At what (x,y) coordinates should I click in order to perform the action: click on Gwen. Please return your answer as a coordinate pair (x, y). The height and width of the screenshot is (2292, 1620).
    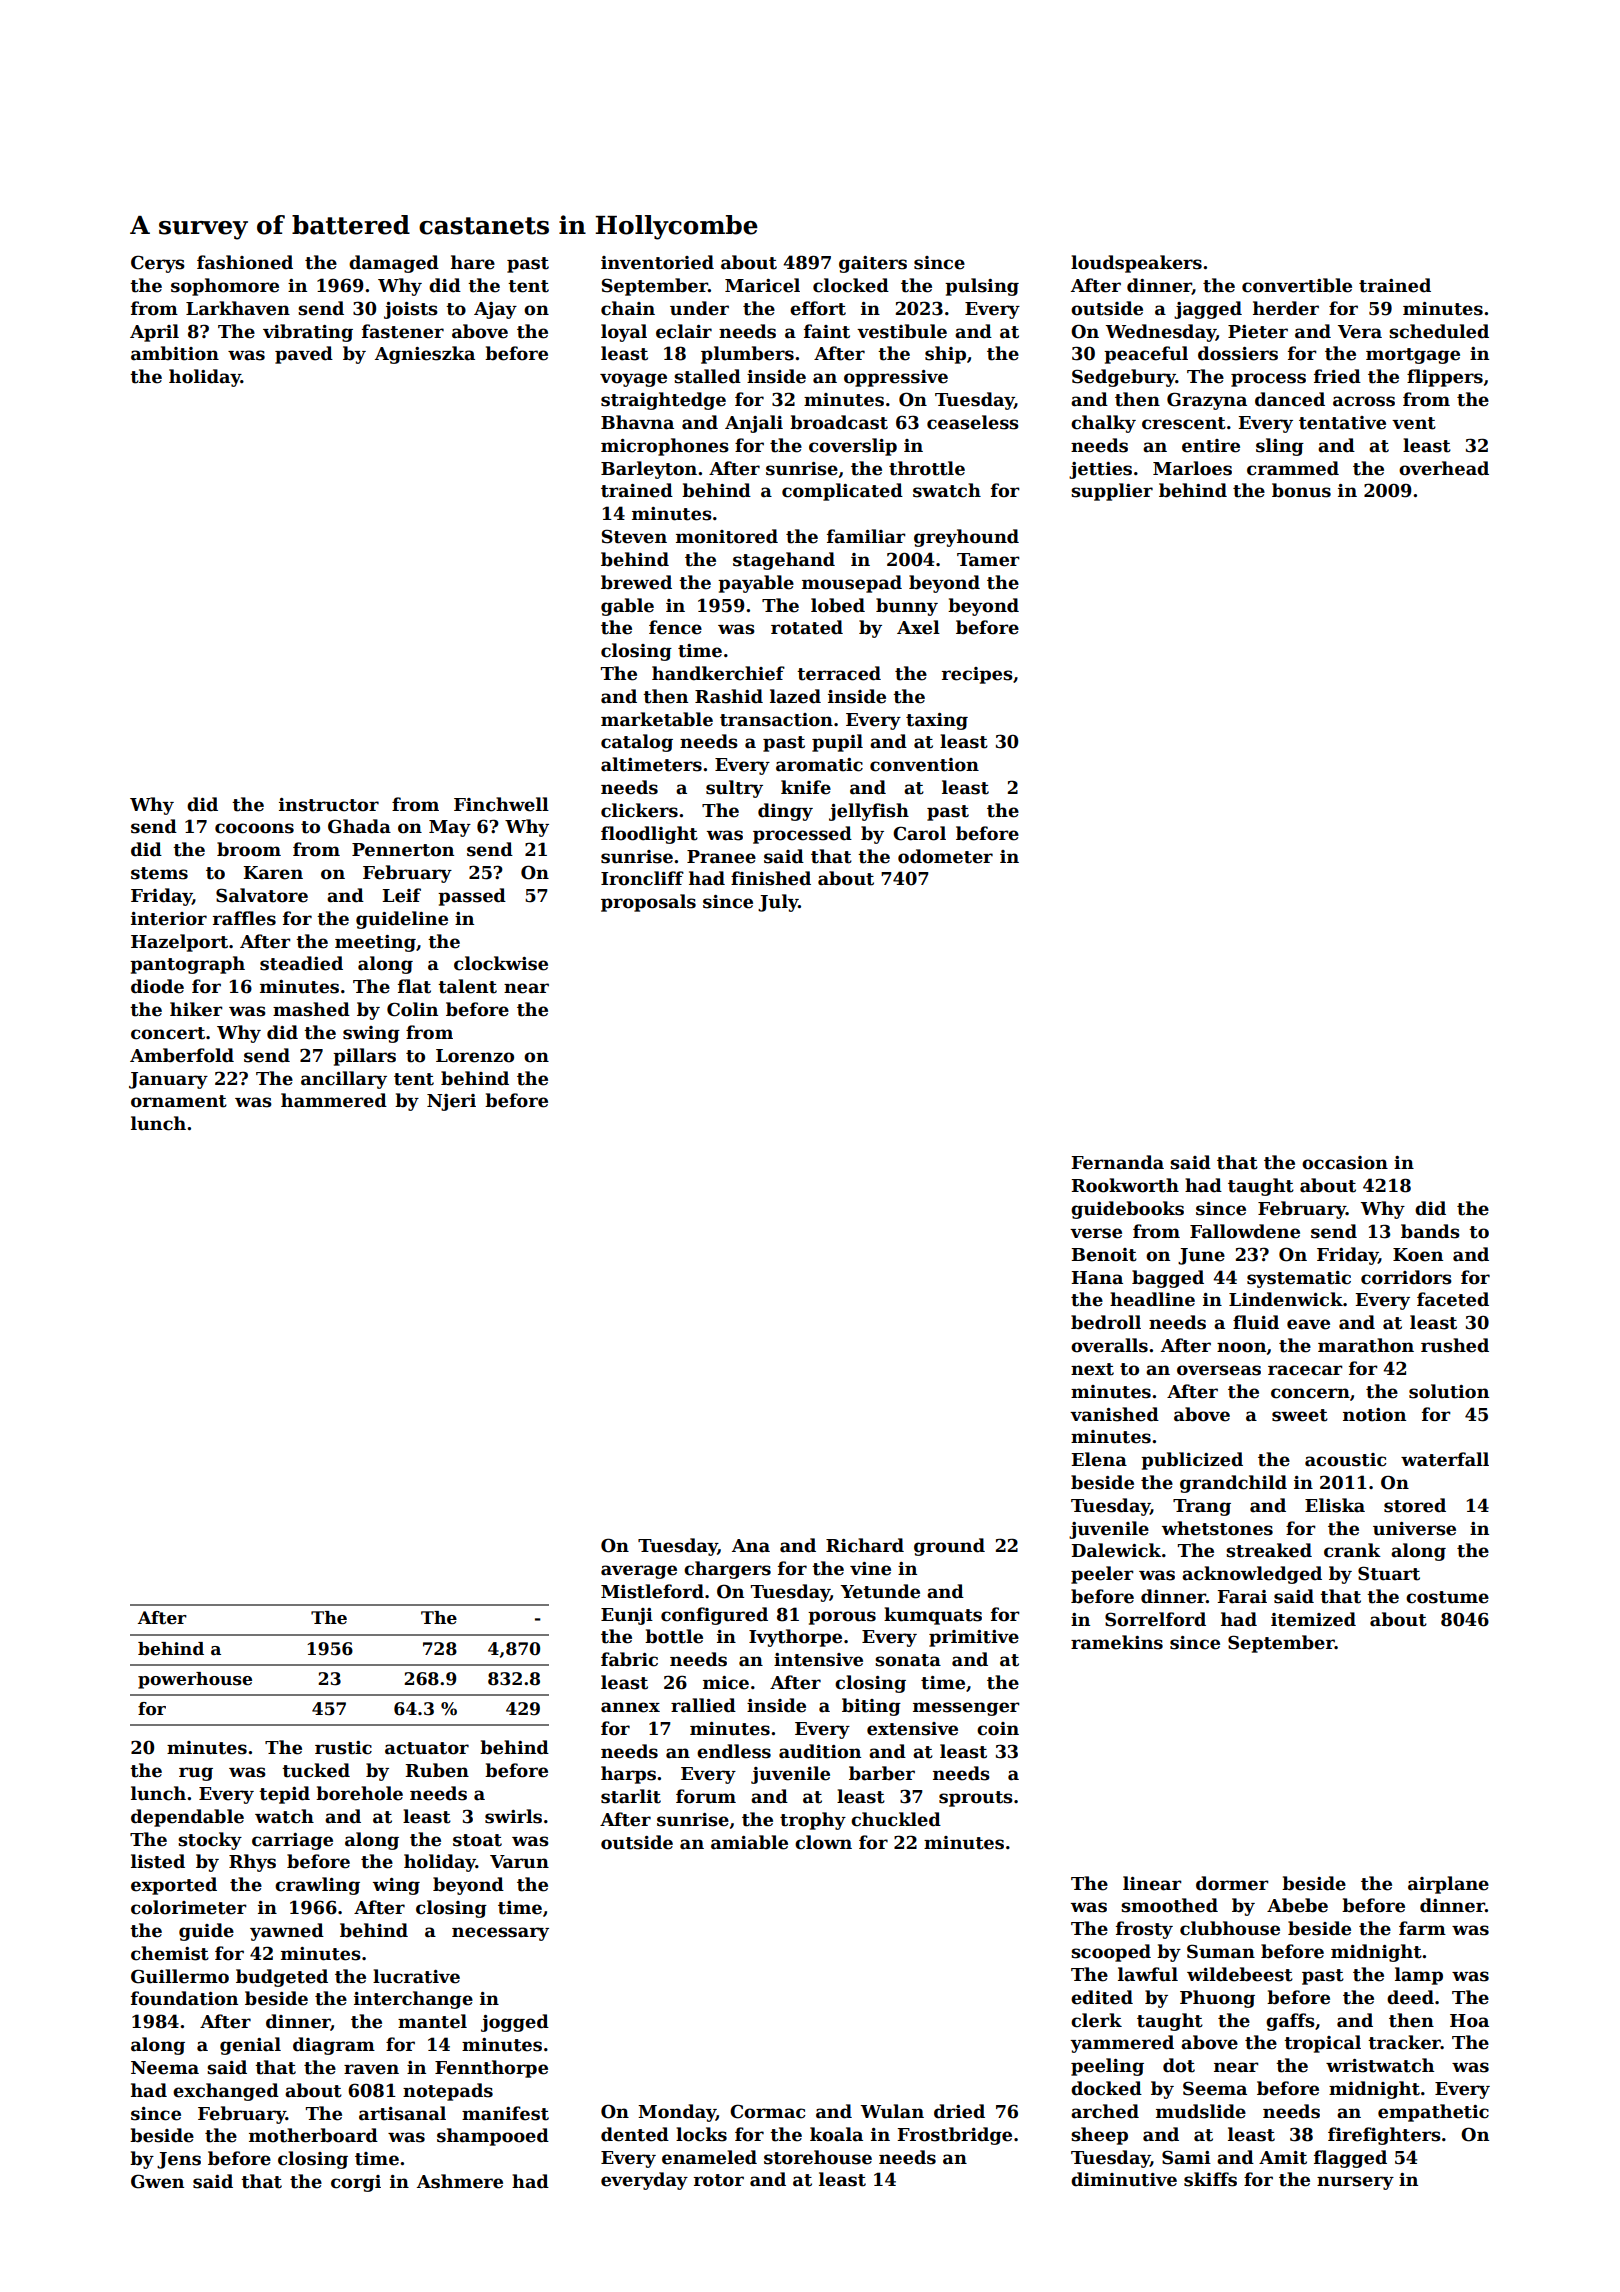
    Looking at the image, I should click on (157, 2181).
